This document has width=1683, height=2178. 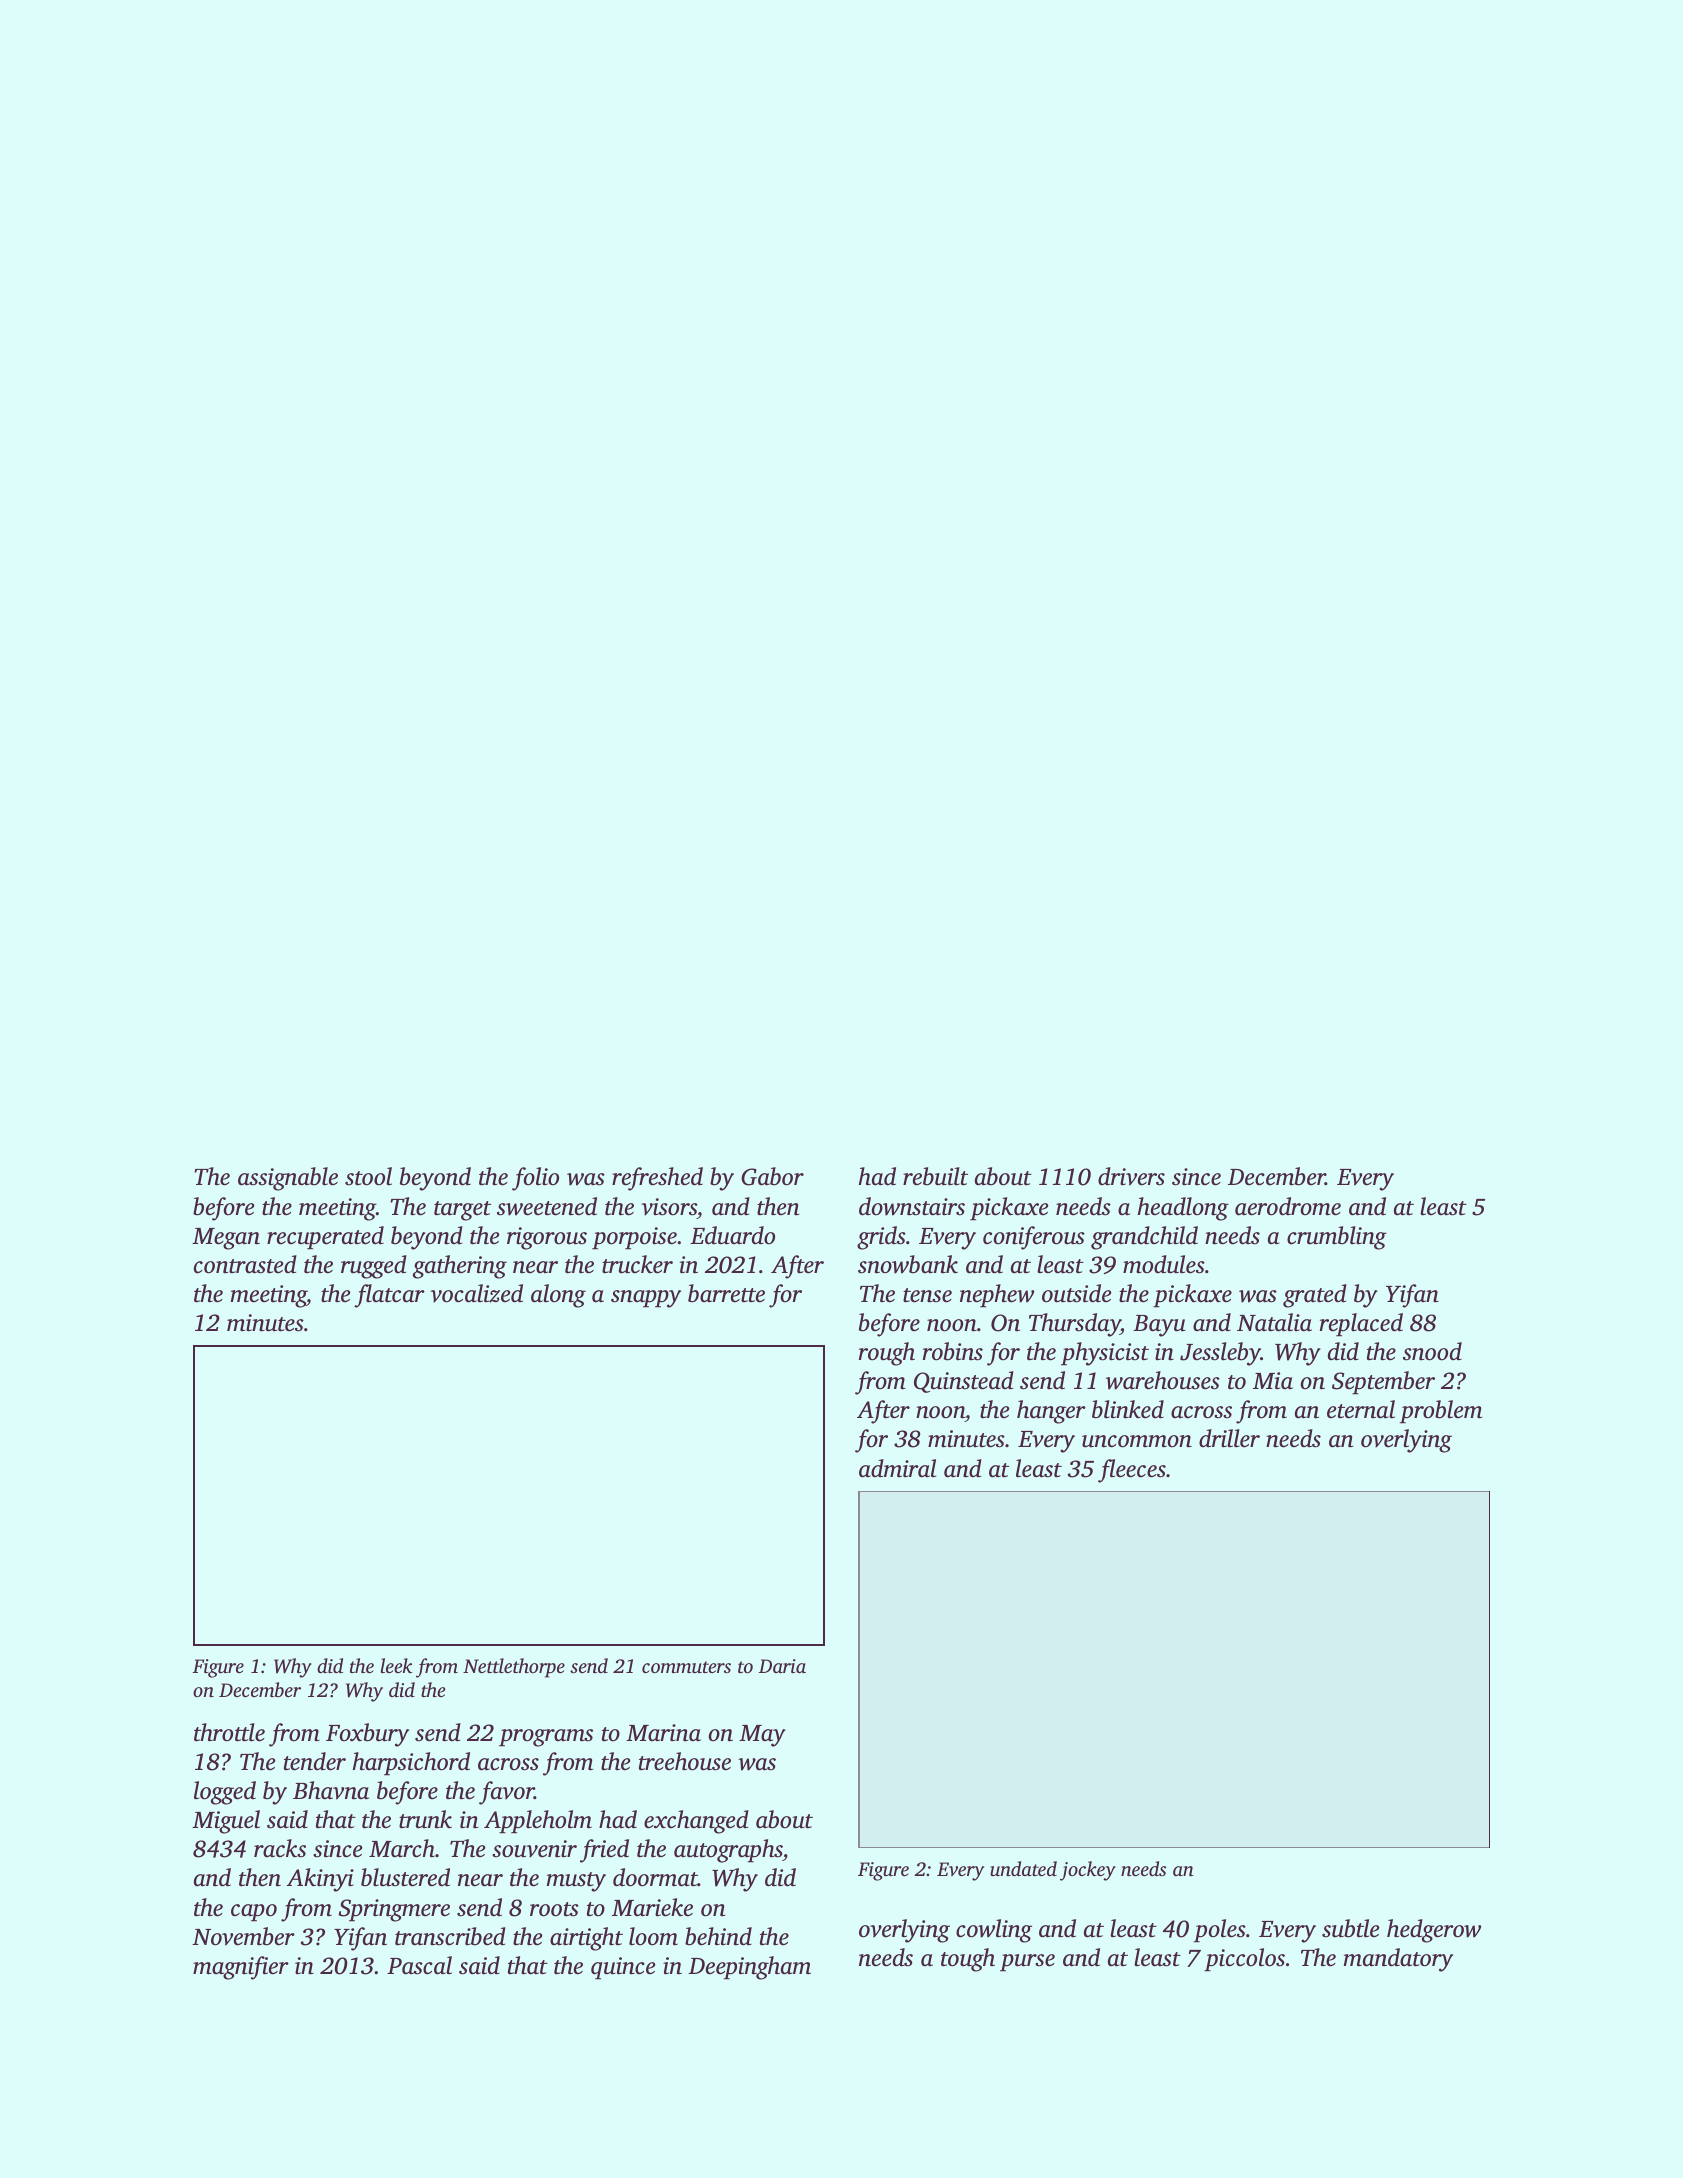 What do you see at coordinates (241, 1968) in the document?
I see `magnifier` at bounding box center [241, 1968].
